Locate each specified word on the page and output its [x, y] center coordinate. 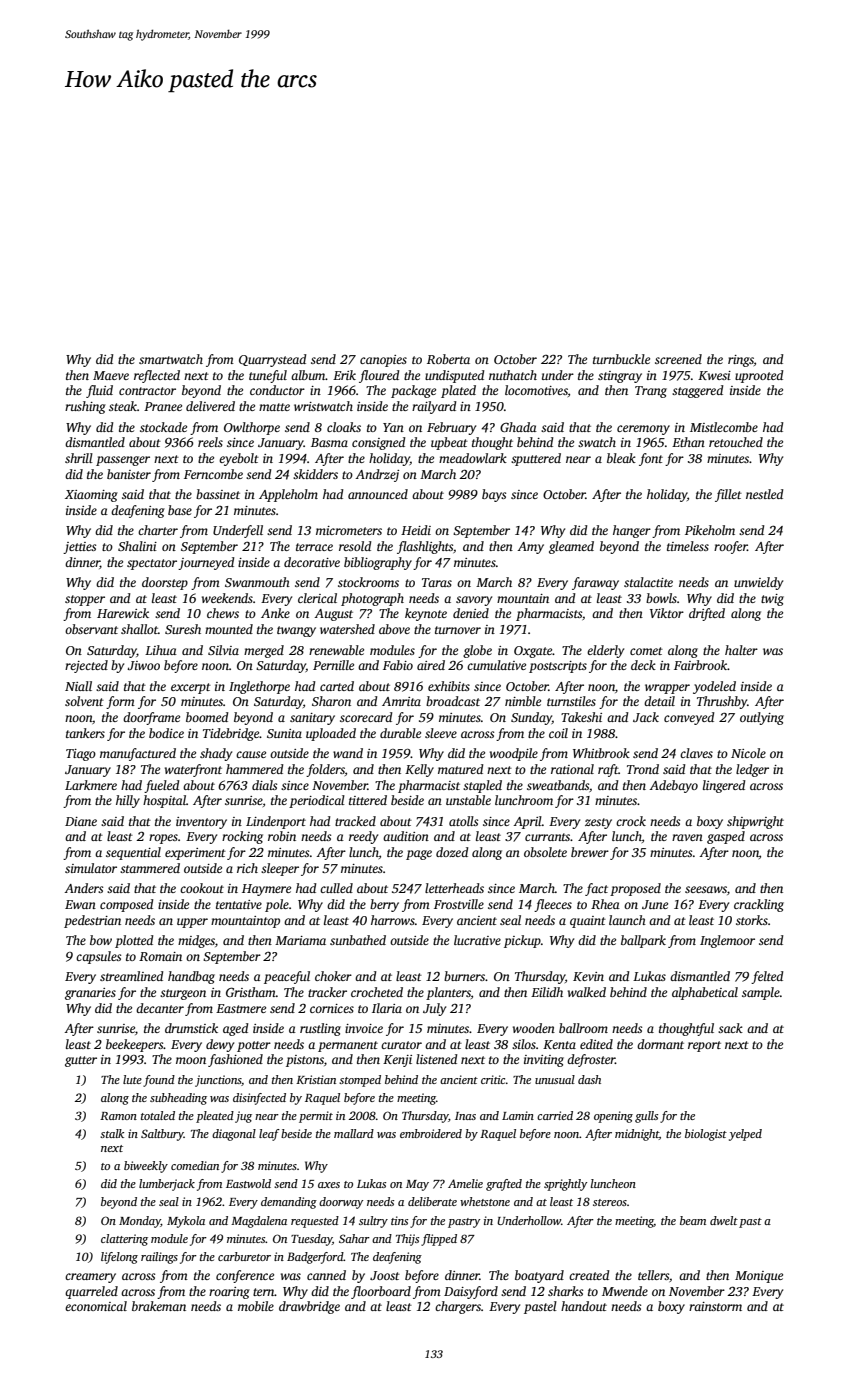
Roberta [448, 359]
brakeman [159, 1306]
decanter [160, 1008]
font [651, 459]
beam [693, 1220]
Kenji [397, 1061]
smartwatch [171, 359]
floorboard [381, 1292]
